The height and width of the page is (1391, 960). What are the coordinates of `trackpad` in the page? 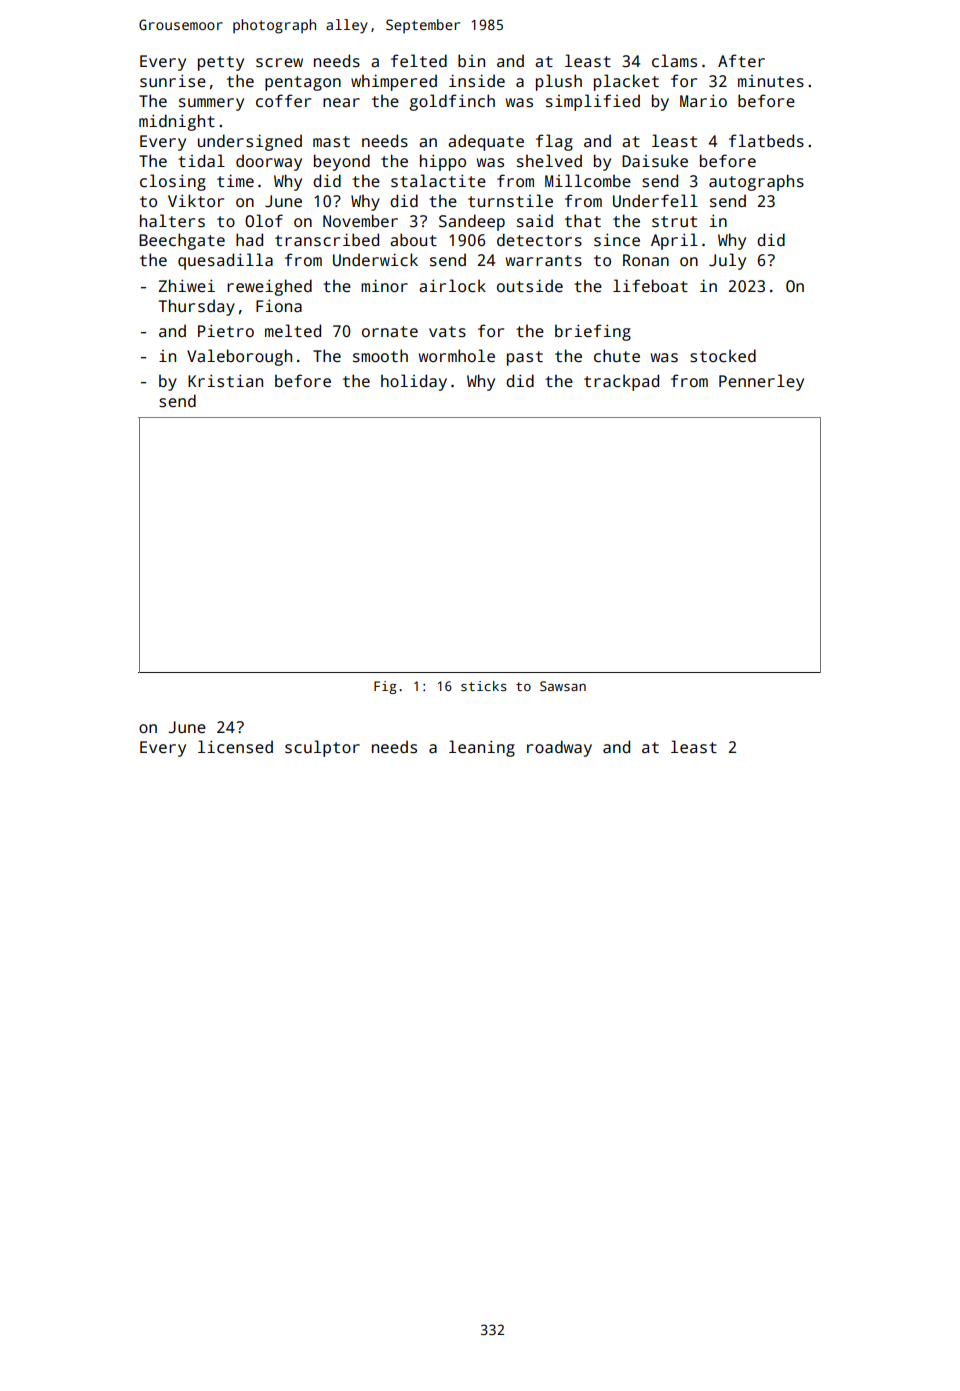 It's located at (621, 382).
